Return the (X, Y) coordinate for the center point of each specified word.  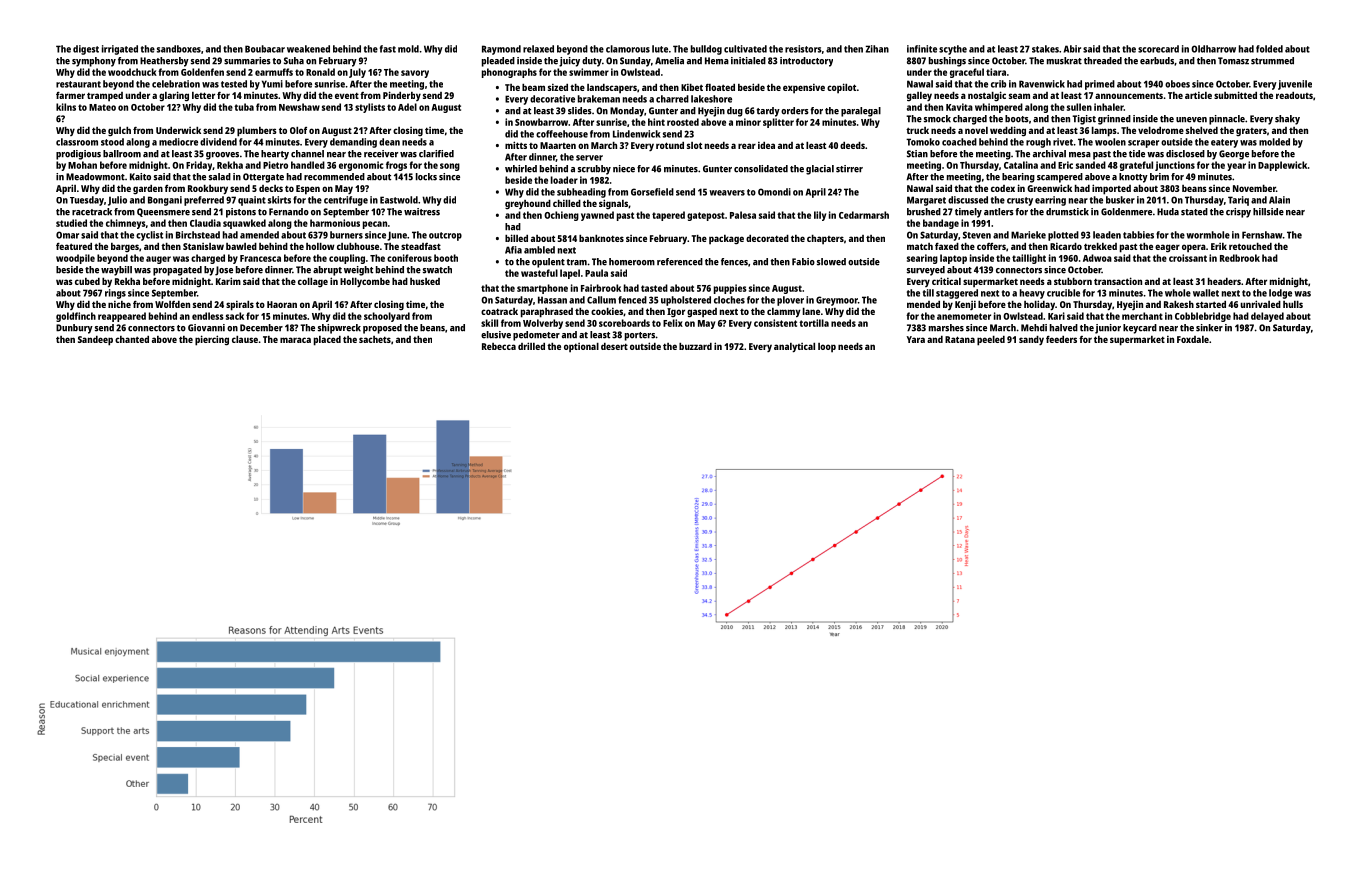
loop (827, 348)
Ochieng (561, 216)
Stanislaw (203, 246)
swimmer (589, 72)
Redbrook (1240, 258)
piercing (212, 340)
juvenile (1295, 85)
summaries (247, 61)
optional (581, 348)
